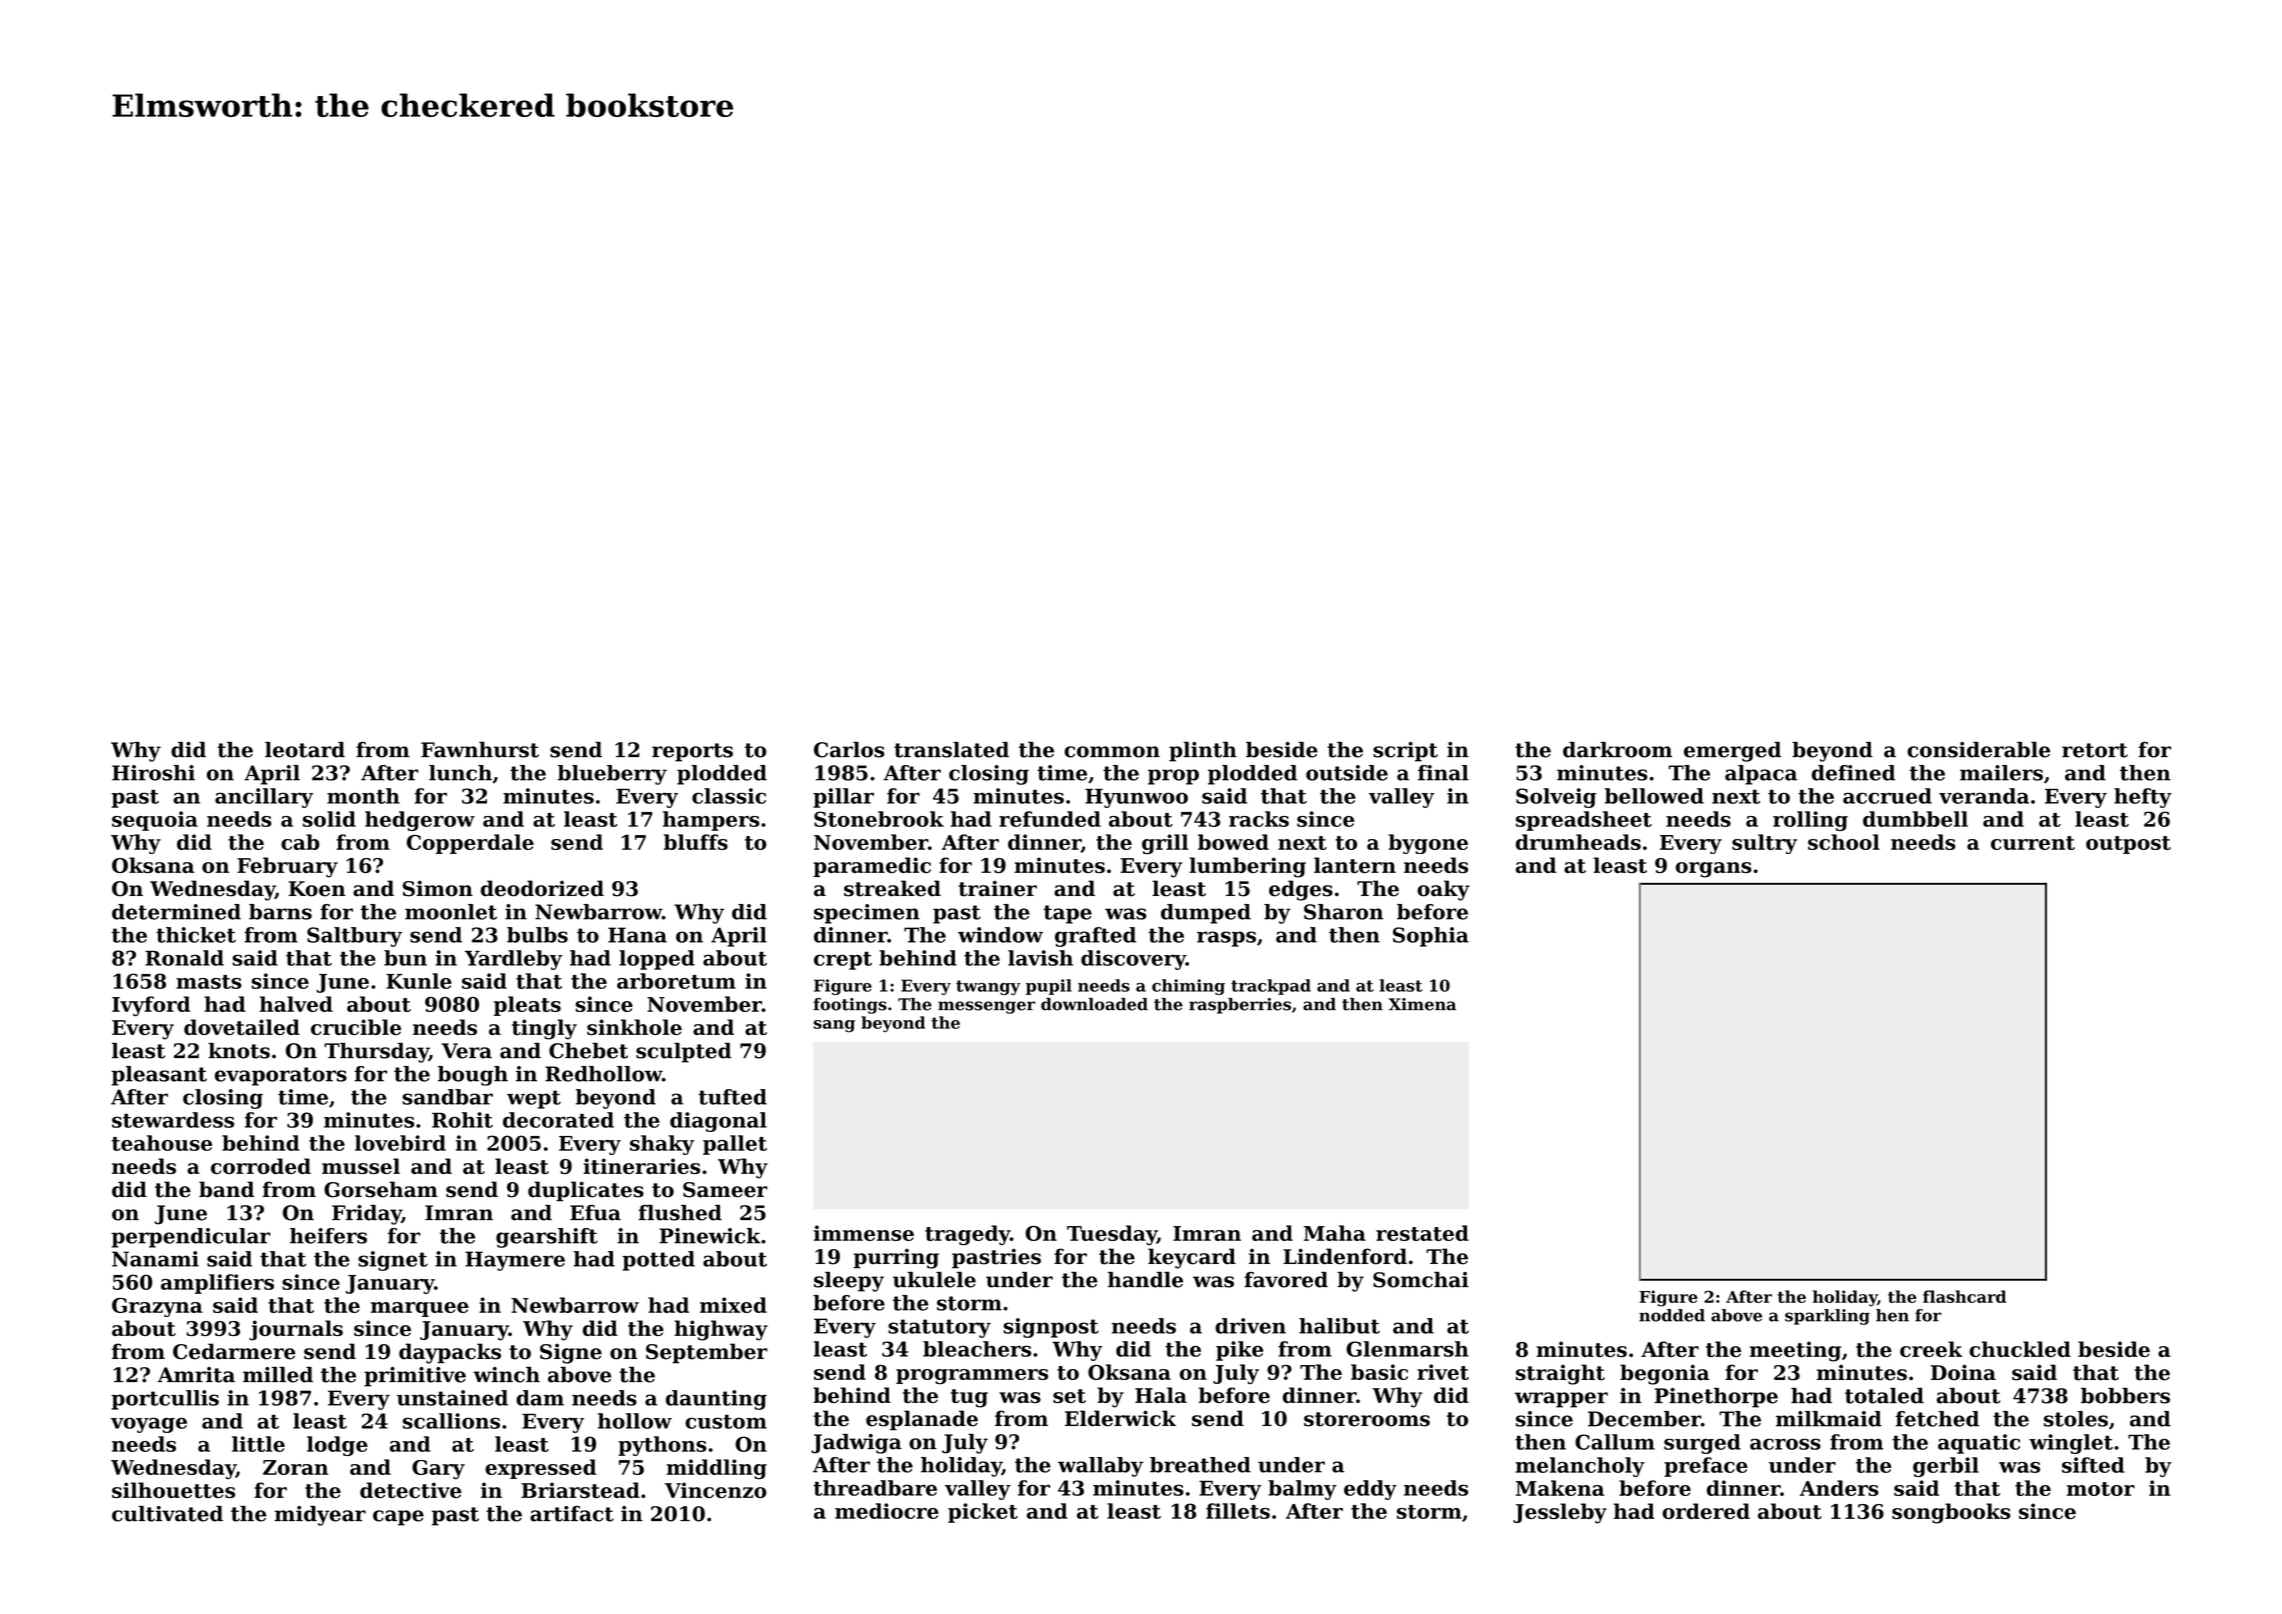 This screenshot has width=2282, height=1614. I want to click on flashcard, so click(1964, 1296).
